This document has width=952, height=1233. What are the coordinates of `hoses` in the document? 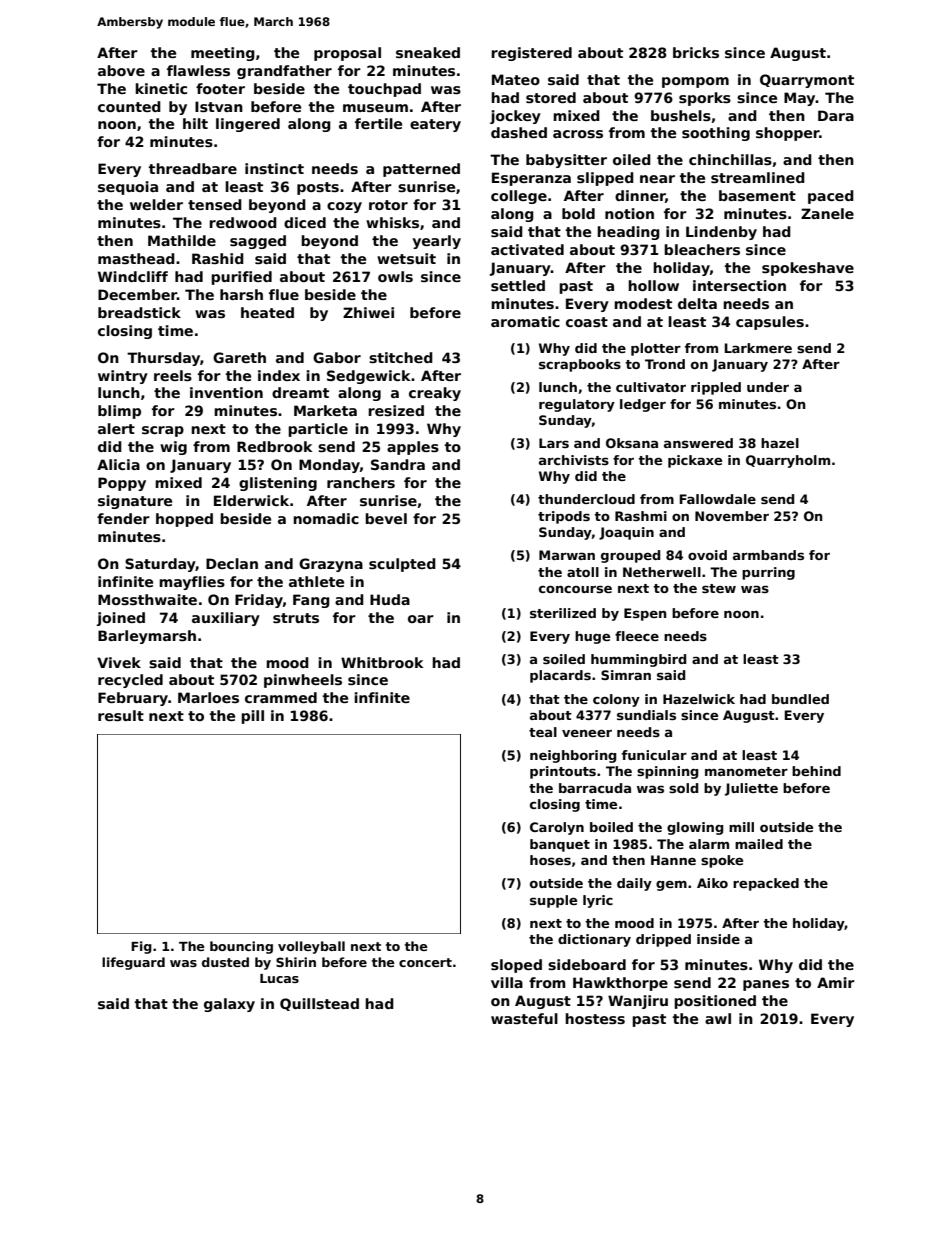 It's located at (550, 860).
